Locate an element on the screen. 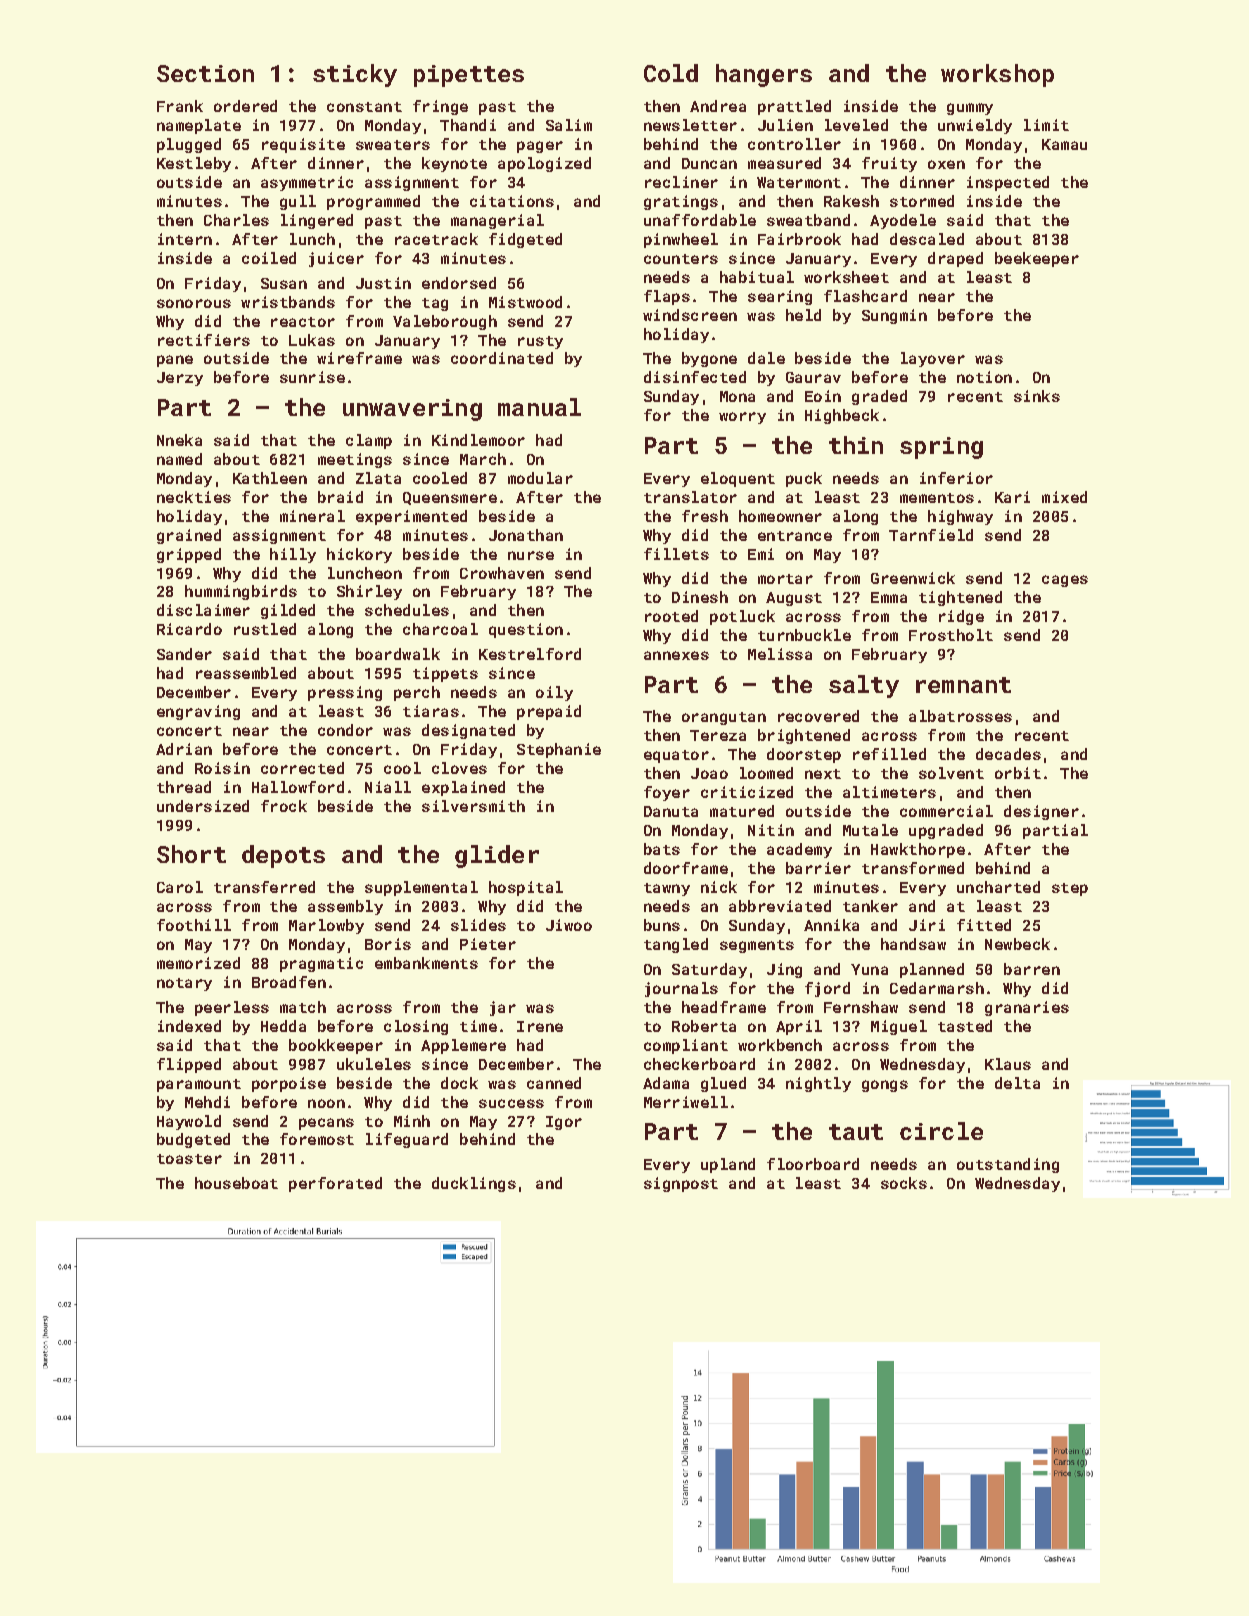 This screenshot has height=1616, width=1249. sunrise is located at coordinates (312, 377).
